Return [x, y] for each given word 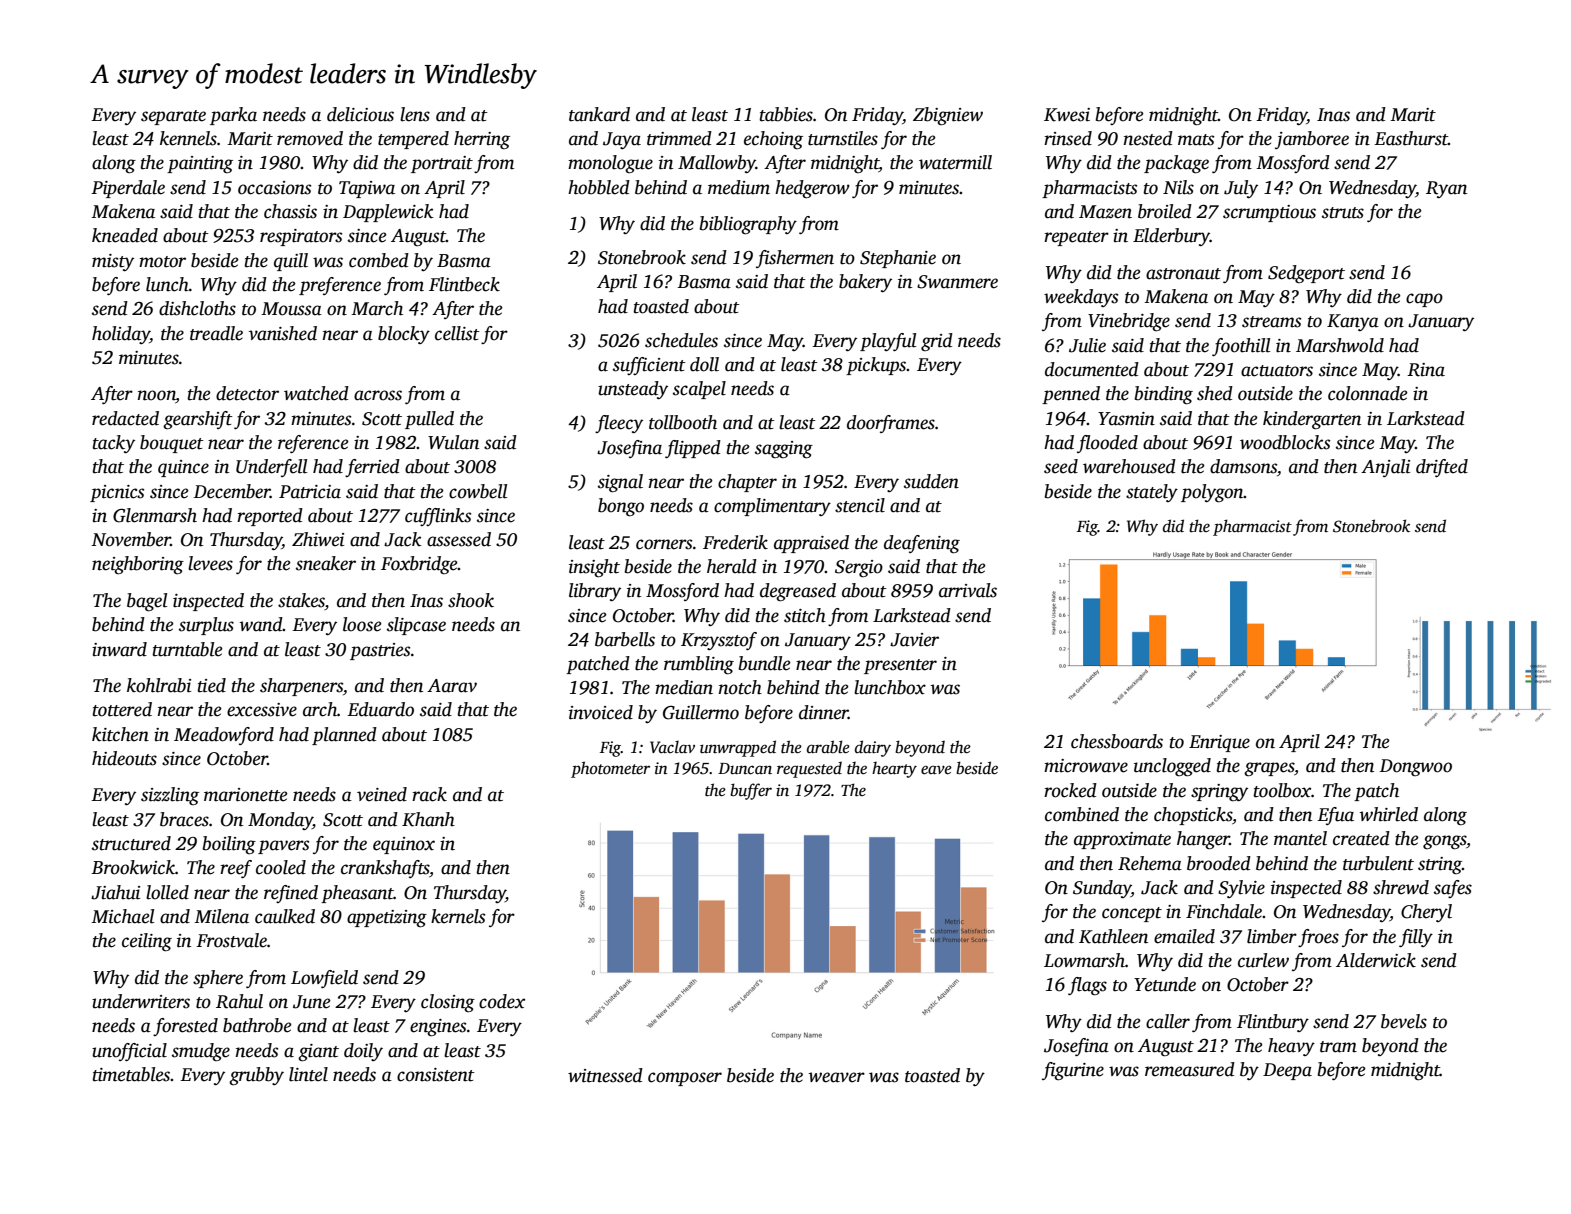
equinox [404, 845]
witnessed [605, 1075]
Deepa [1287, 1071]
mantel [1300, 838]
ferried [372, 468]
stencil [860, 505]
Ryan [1446, 189]
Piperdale [128, 189]
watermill [955, 162]
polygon [1212, 493]
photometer [610, 769]
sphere [218, 979]
